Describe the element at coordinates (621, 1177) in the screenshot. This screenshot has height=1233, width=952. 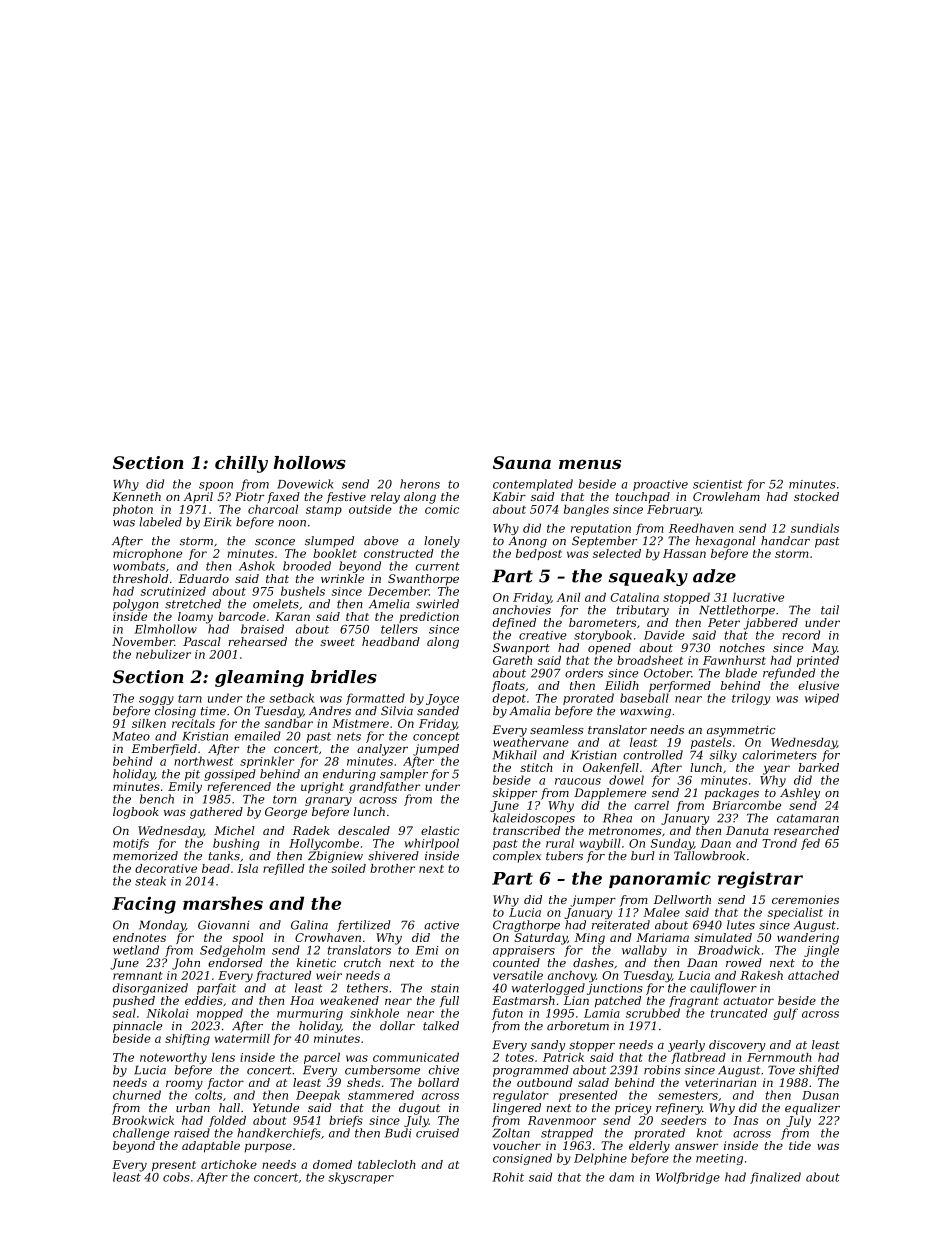
I see `dam` at that location.
